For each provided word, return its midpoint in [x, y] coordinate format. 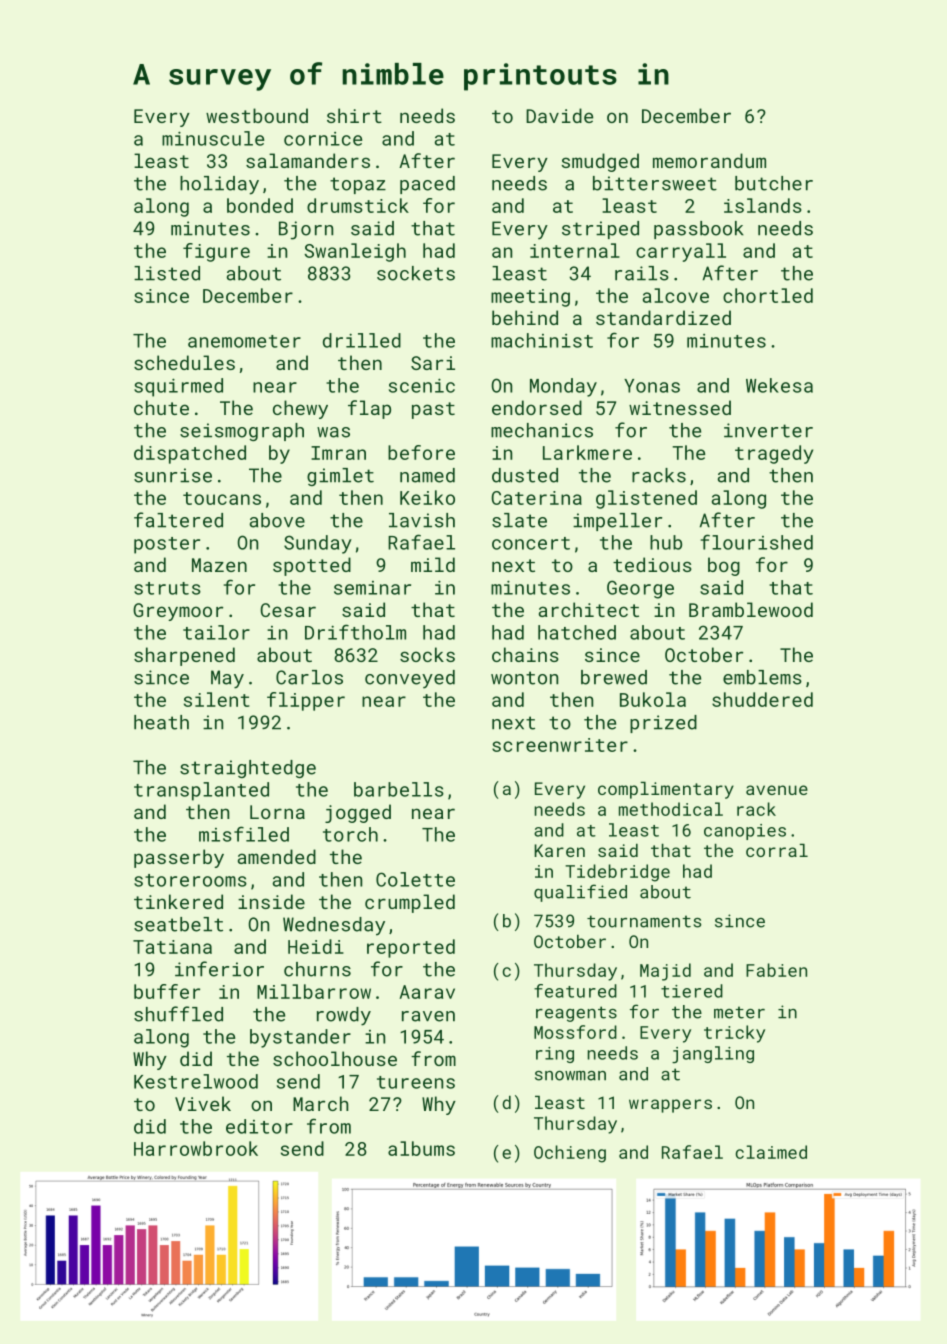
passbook [699, 230]
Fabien [776, 970]
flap [369, 409]
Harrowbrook [196, 1148]
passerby [179, 858]
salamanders [308, 160]
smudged [600, 162]
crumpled [410, 903]
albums [421, 1148]
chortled [768, 295]
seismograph [242, 432]
